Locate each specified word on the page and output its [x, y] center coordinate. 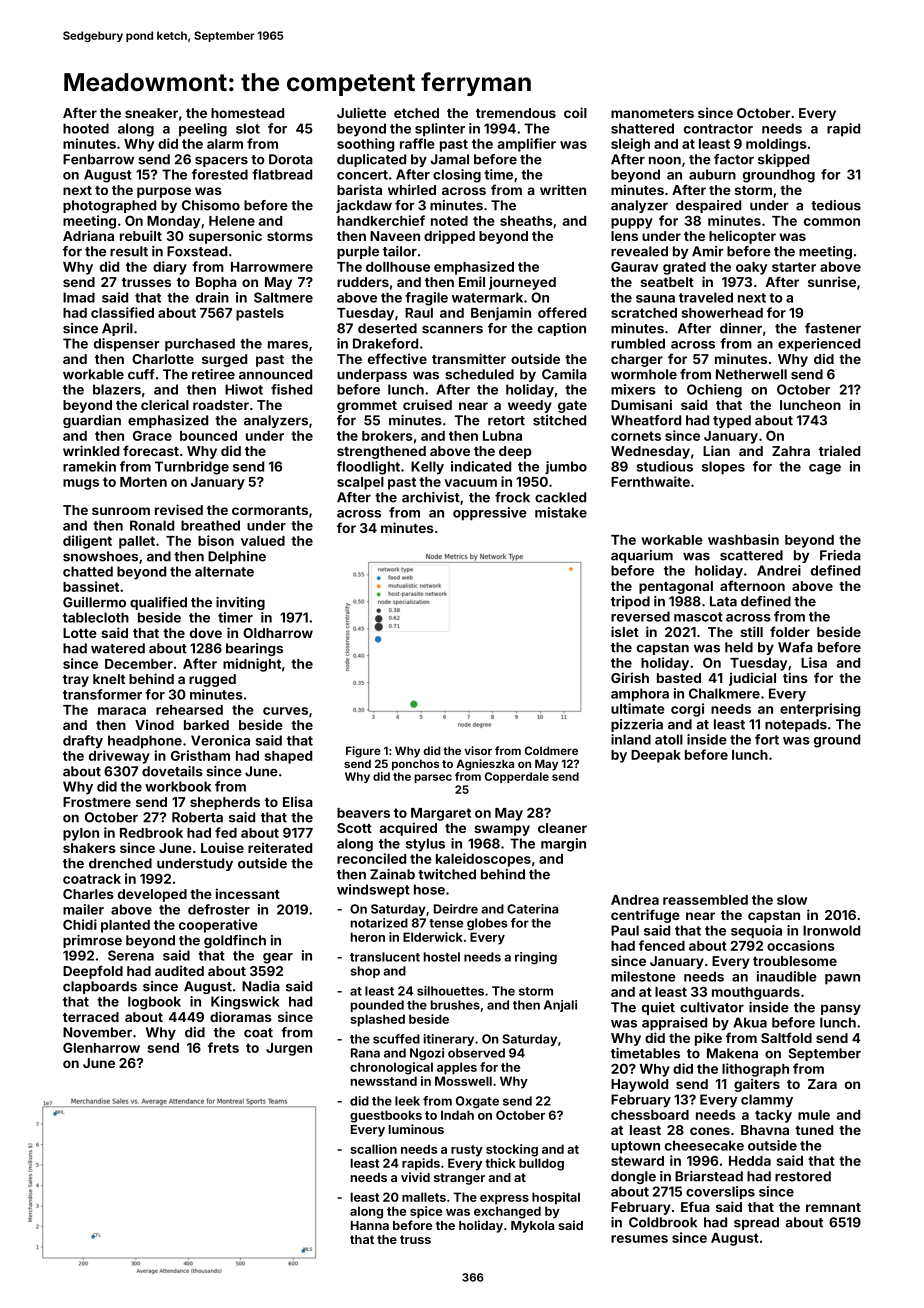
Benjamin [501, 314]
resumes [639, 1239]
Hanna [370, 1225]
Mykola [532, 1227]
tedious [836, 205]
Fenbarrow [98, 159]
